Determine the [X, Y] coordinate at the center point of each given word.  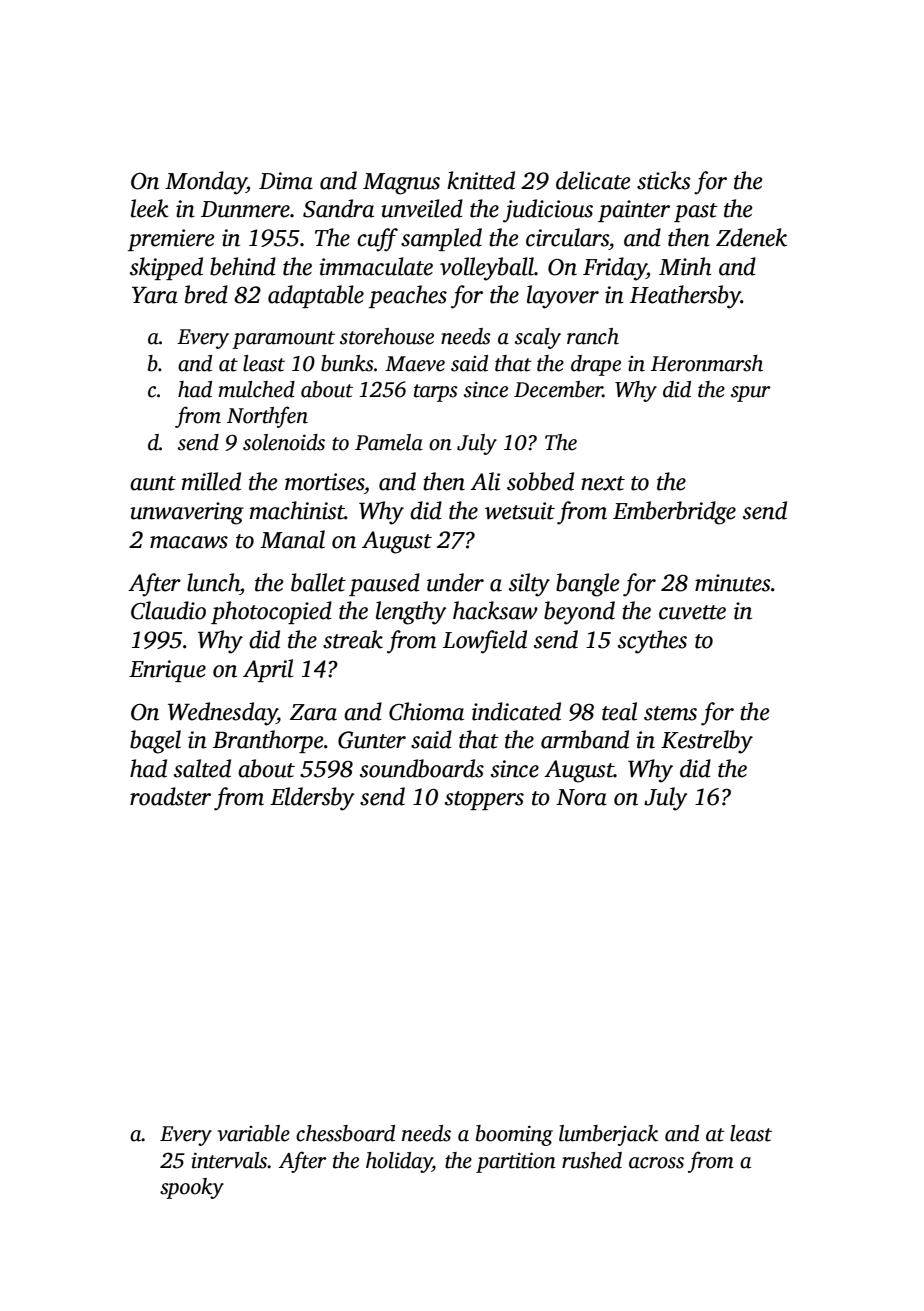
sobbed [540, 481]
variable [253, 1133]
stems [670, 713]
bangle [588, 585]
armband [585, 739]
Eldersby [312, 799]
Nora [581, 797]
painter [634, 211]
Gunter [372, 740]
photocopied [271, 612]
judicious [548, 211]
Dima [286, 181]
